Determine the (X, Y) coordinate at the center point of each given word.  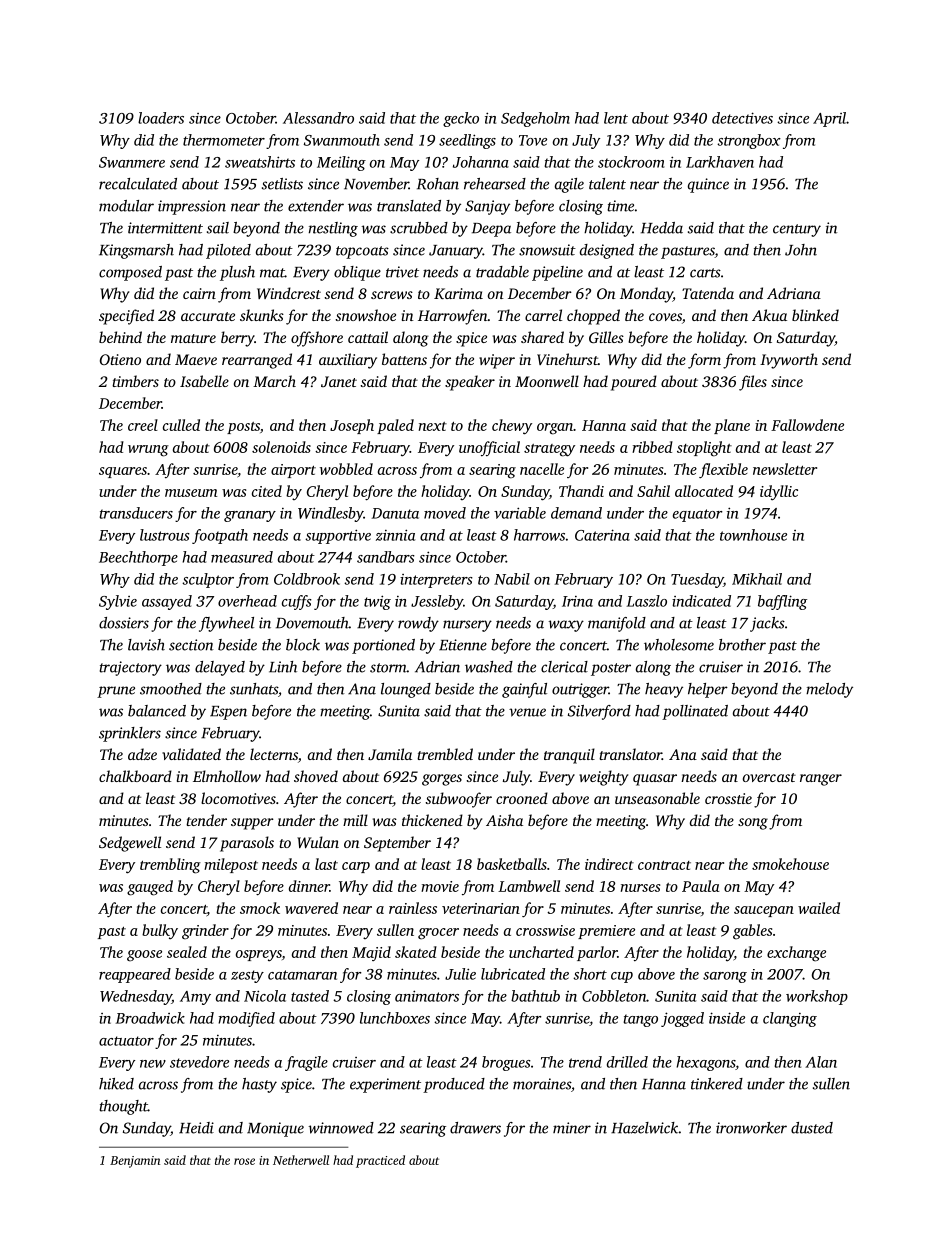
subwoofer (459, 800)
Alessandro (318, 118)
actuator (126, 1041)
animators (427, 996)
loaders (161, 118)
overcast (769, 777)
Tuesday (697, 580)
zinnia (395, 535)
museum (191, 493)
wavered (311, 908)
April (829, 119)
